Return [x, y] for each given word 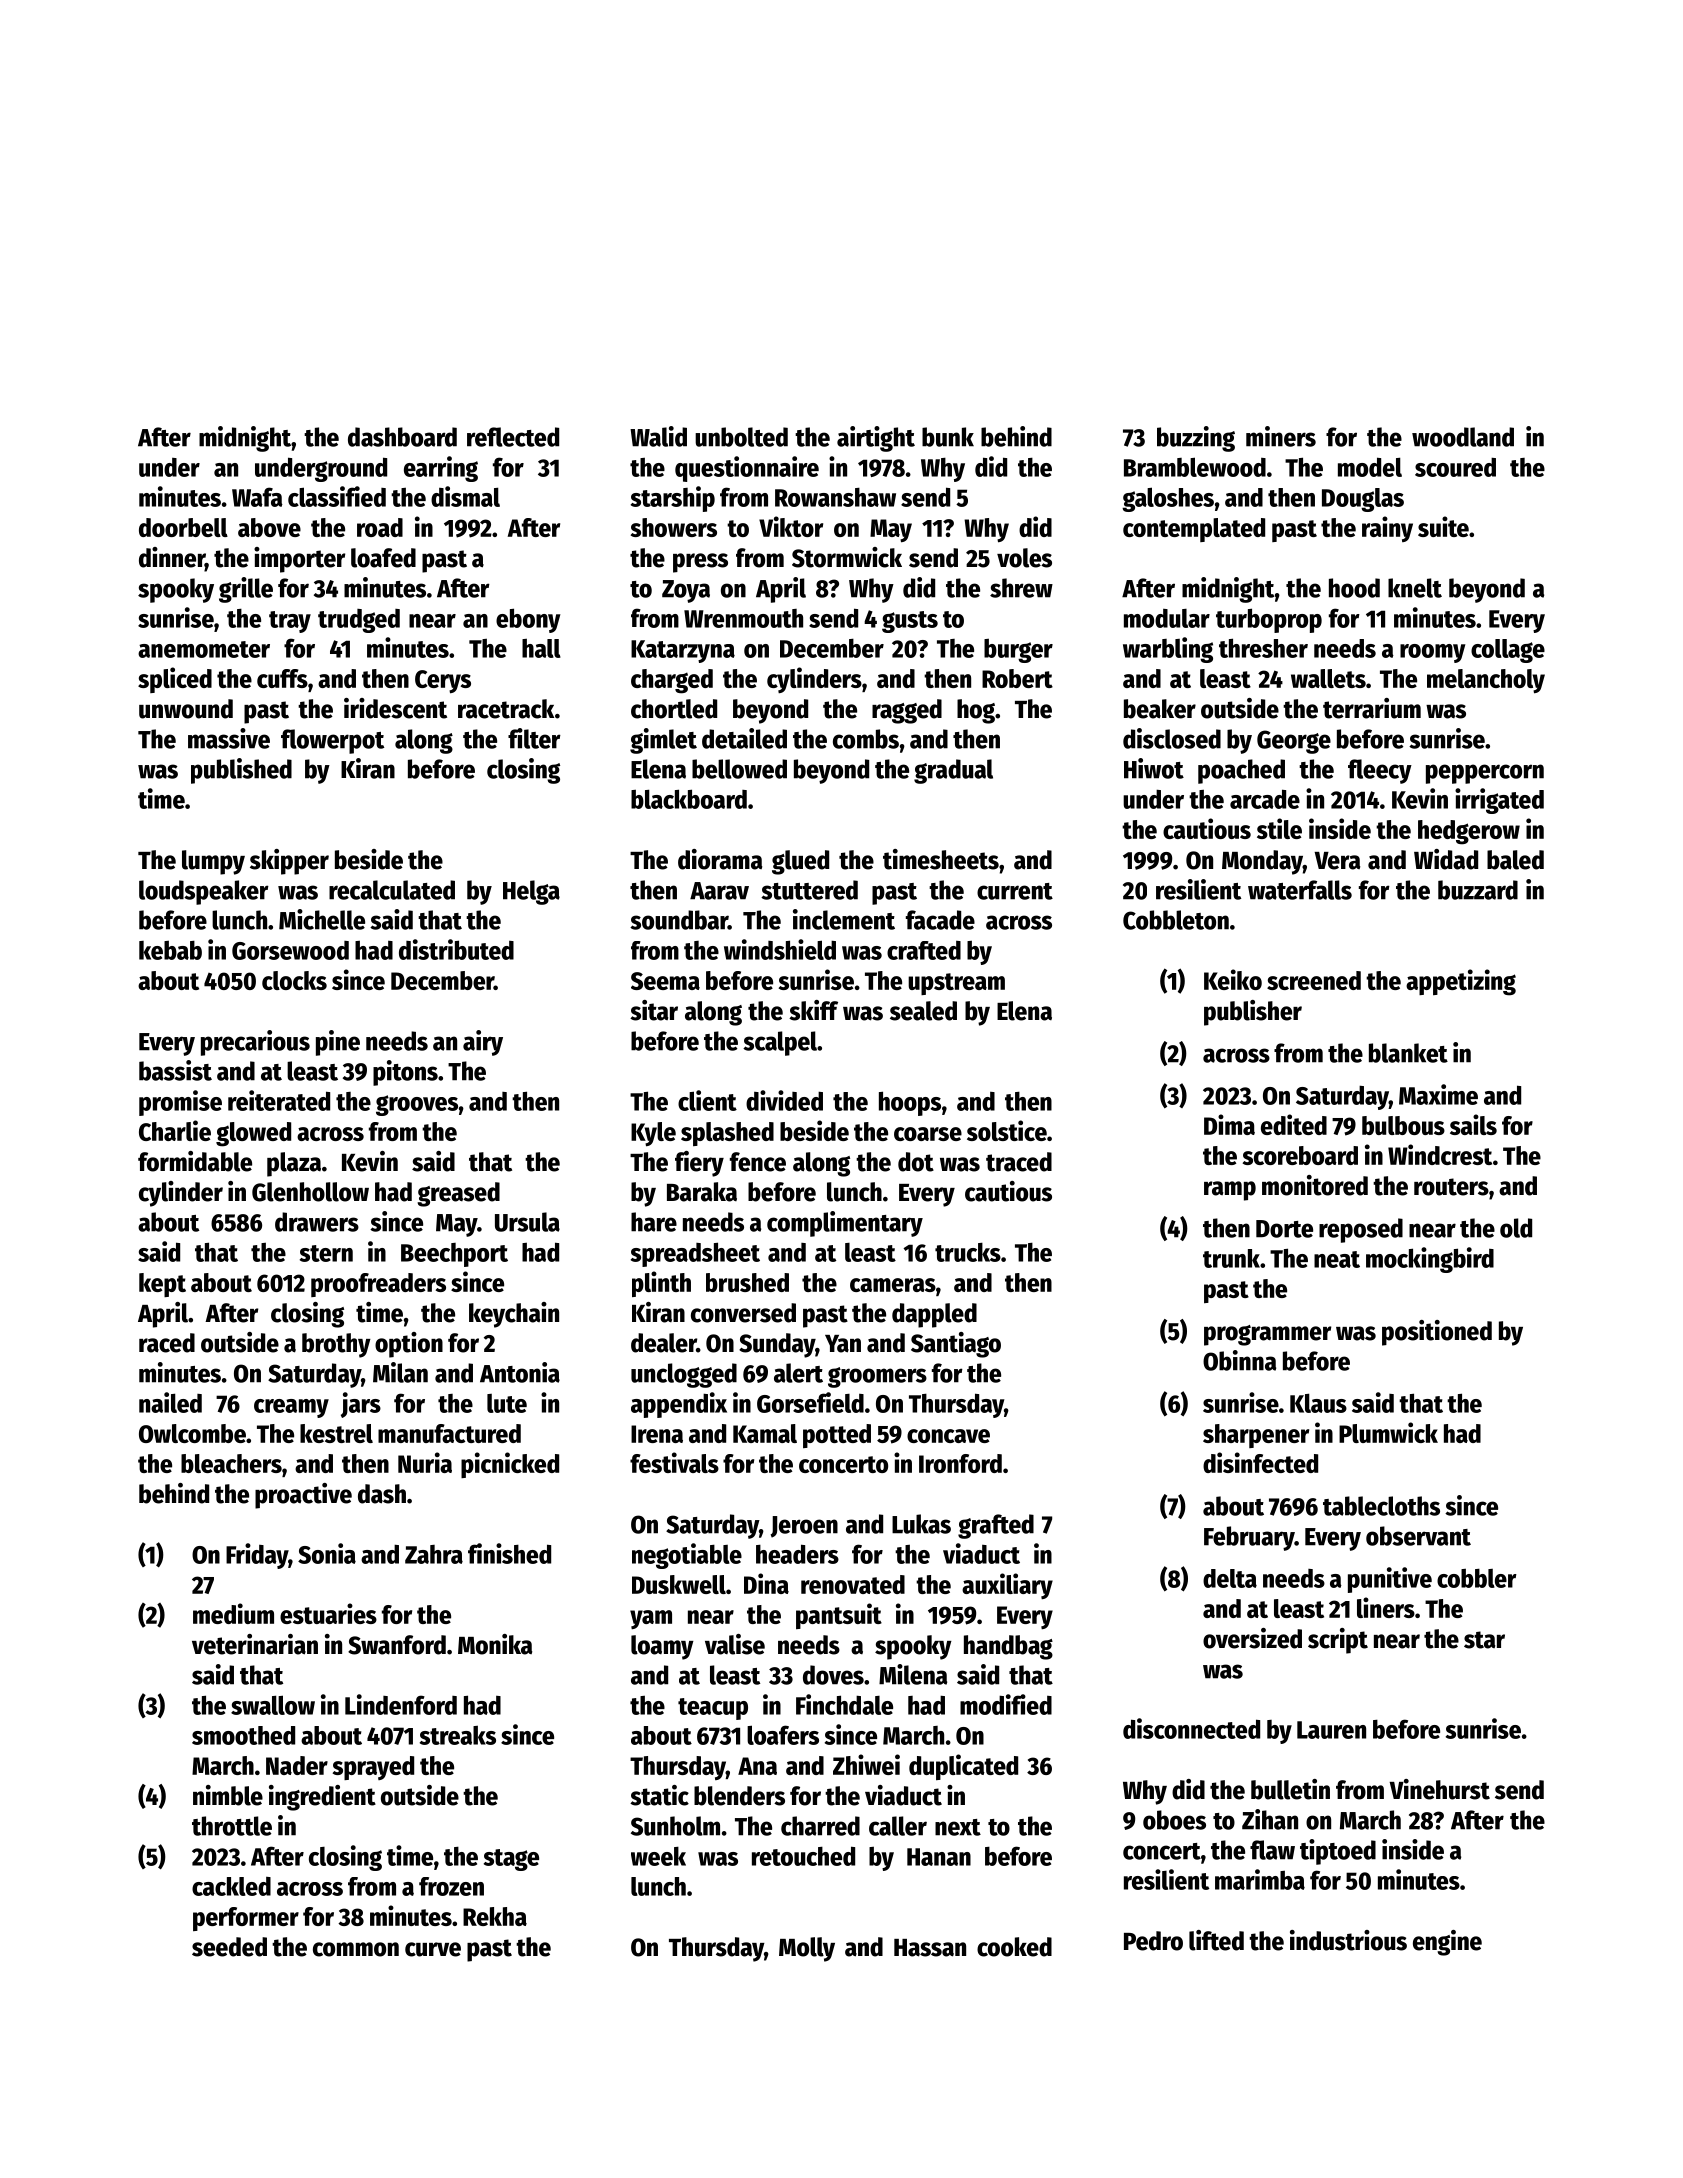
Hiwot [1154, 768]
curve [433, 1949]
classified [337, 496]
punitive [1390, 1580]
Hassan [930, 1948]
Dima [1229, 1124]
